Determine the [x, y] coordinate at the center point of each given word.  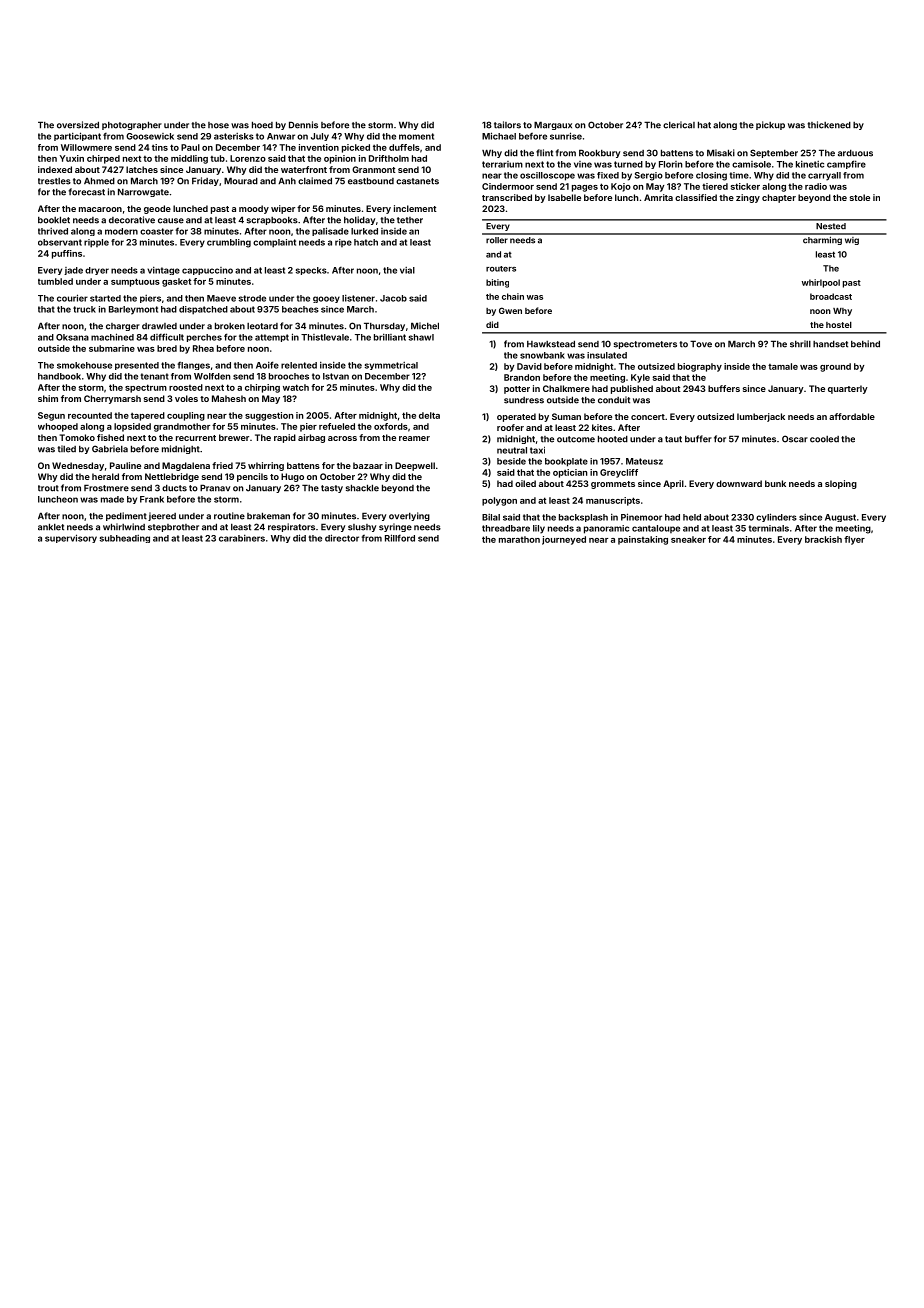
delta [429, 415]
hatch [366, 242]
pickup [770, 125]
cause [171, 221]
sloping [841, 484]
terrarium [502, 164]
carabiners [242, 538]
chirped [103, 159]
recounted [90, 415]
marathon [519, 539]
